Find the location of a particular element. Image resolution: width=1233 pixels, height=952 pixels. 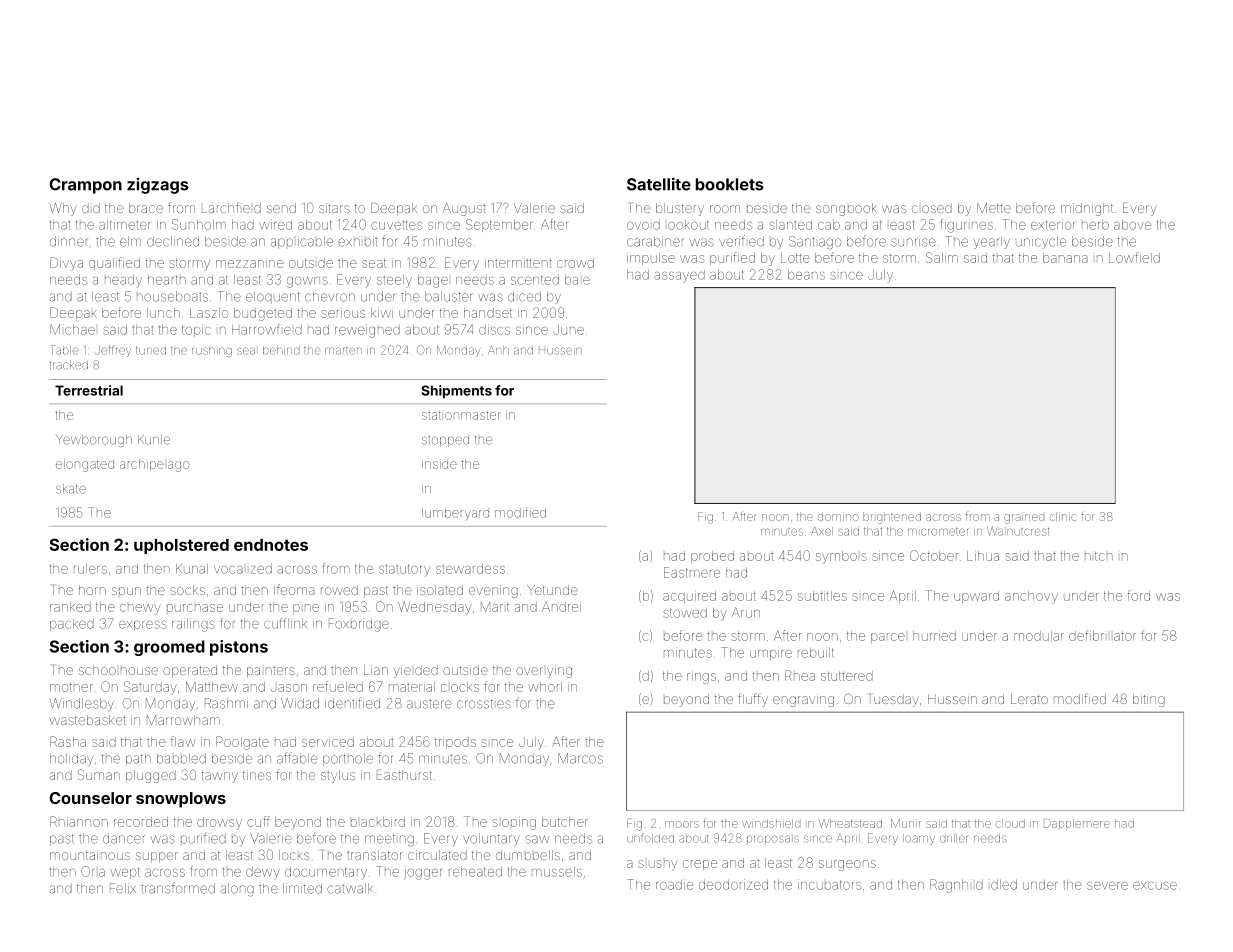

overlying is located at coordinates (544, 671).
